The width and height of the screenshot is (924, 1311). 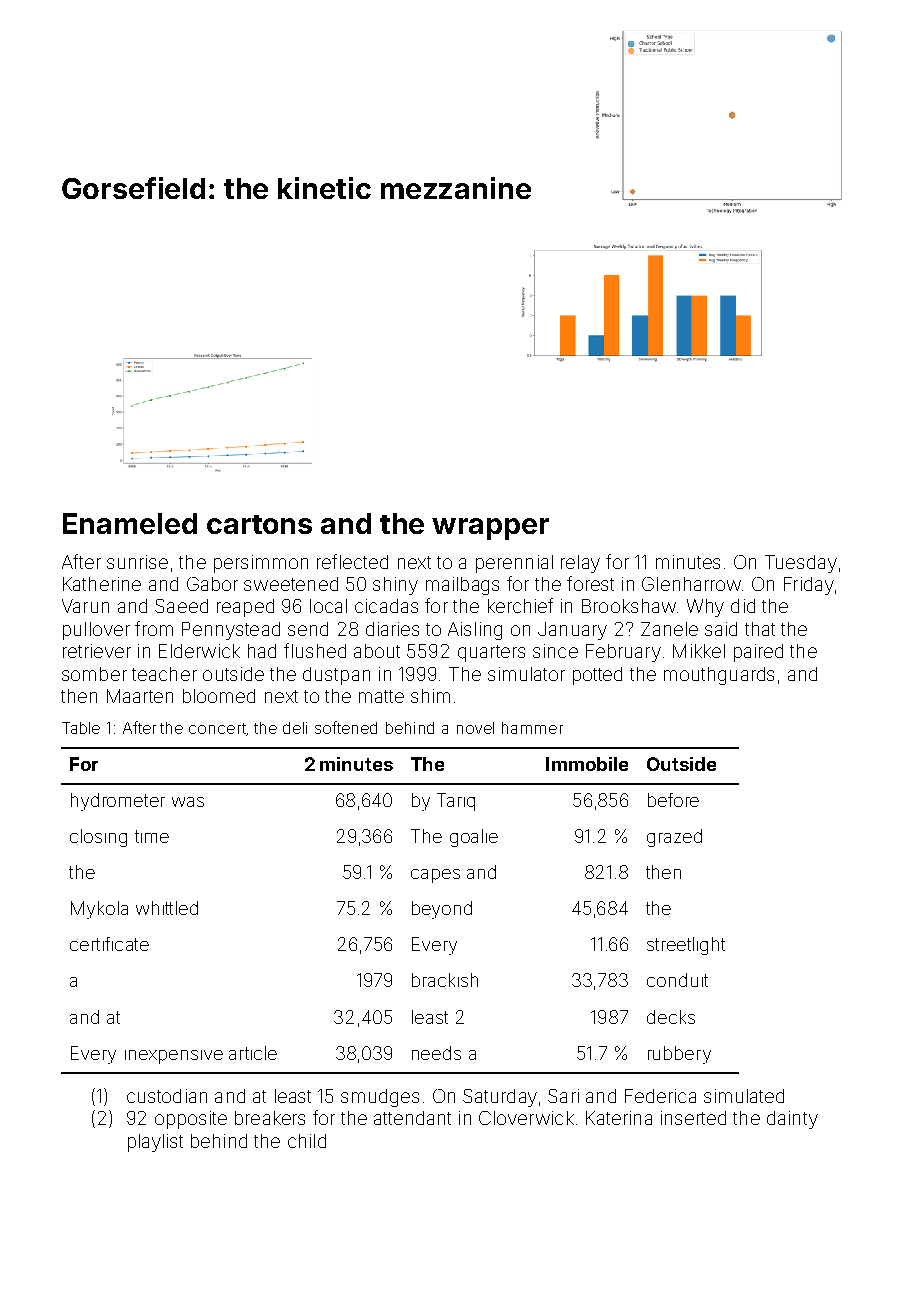 What do you see at coordinates (381, 696) in the screenshot?
I see `matte` at bounding box center [381, 696].
